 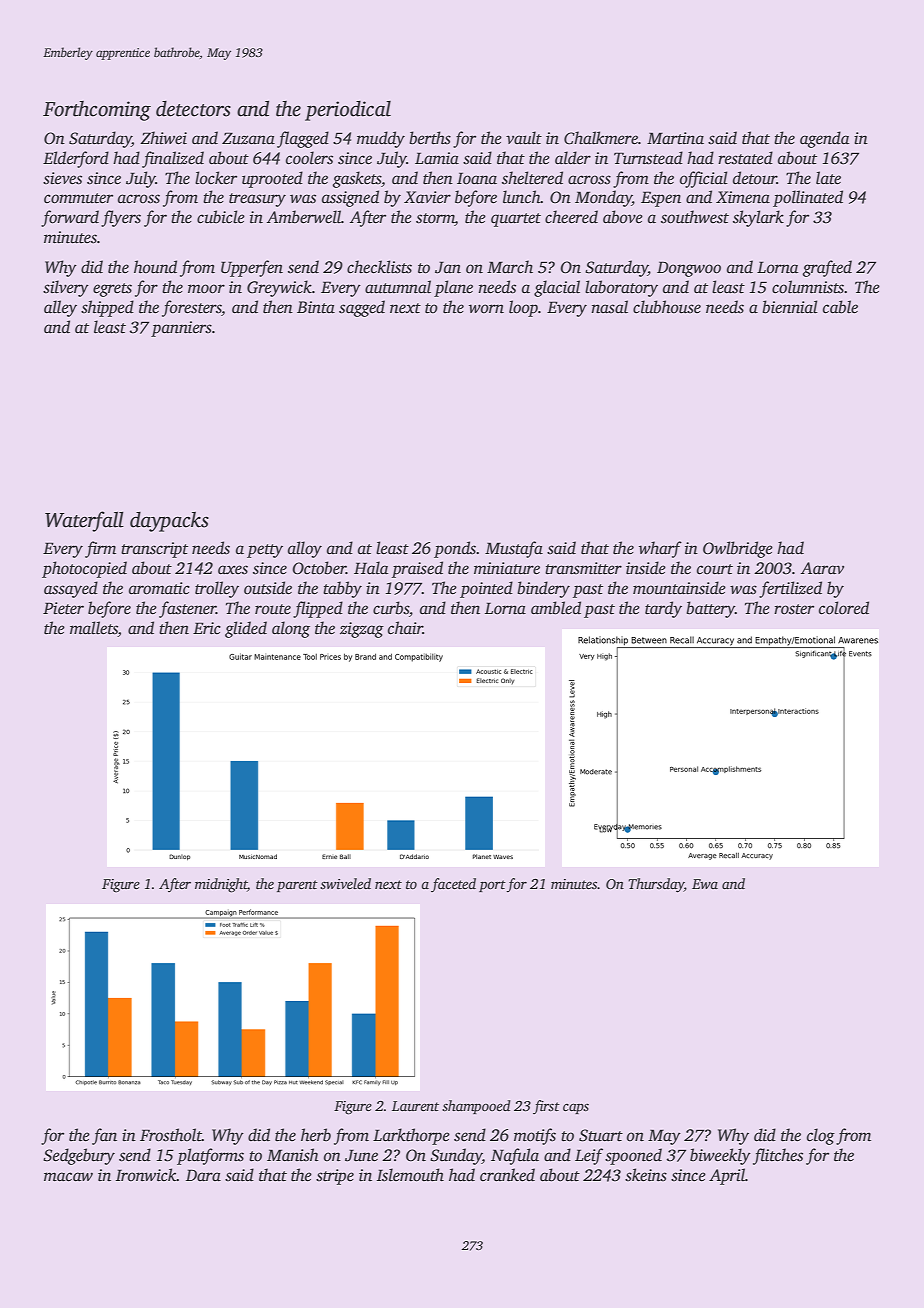 What do you see at coordinates (646, 1175) in the image?
I see `skeins` at bounding box center [646, 1175].
